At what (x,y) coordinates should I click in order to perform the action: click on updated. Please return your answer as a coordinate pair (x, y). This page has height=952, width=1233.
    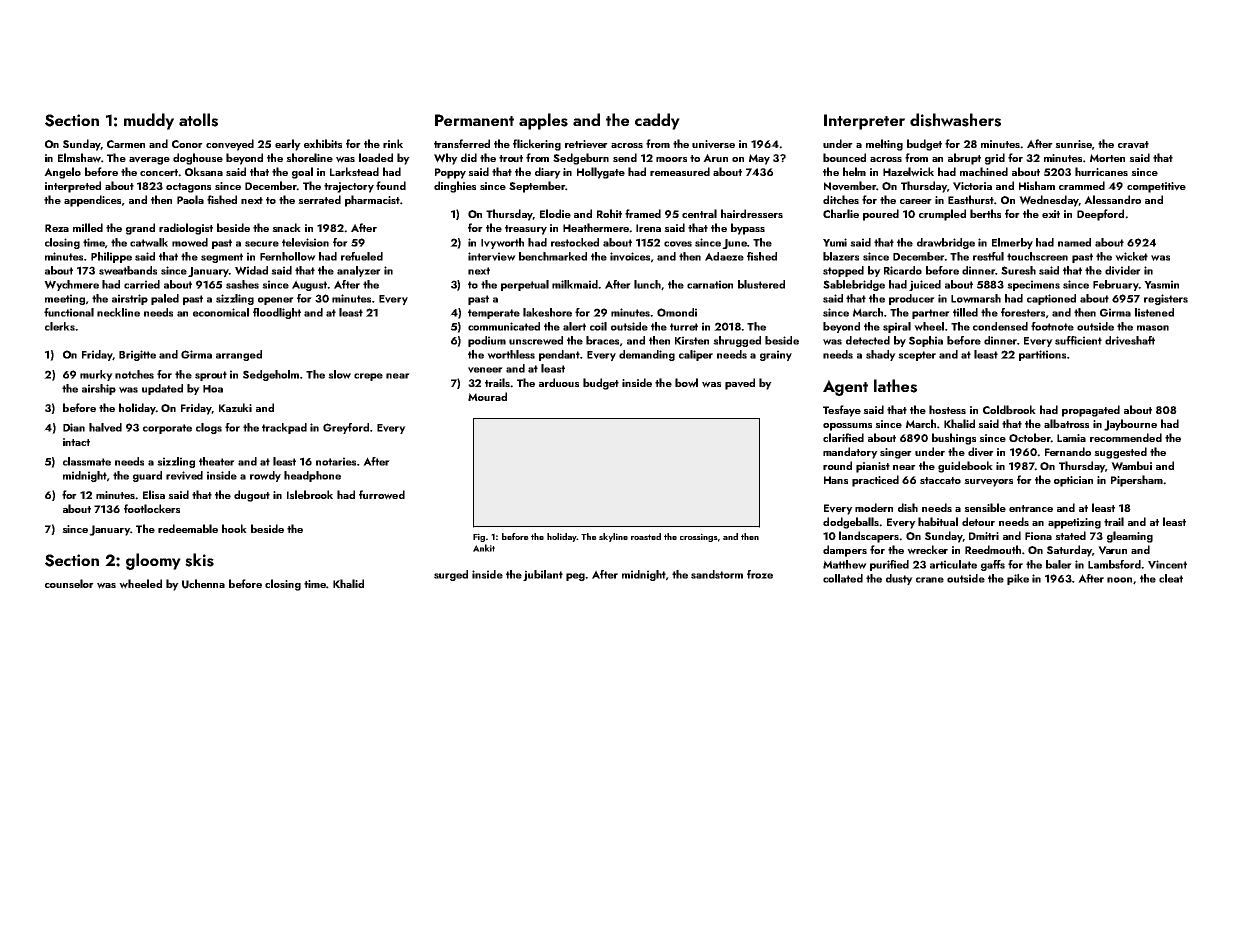
    Looking at the image, I should click on (162, 389).
